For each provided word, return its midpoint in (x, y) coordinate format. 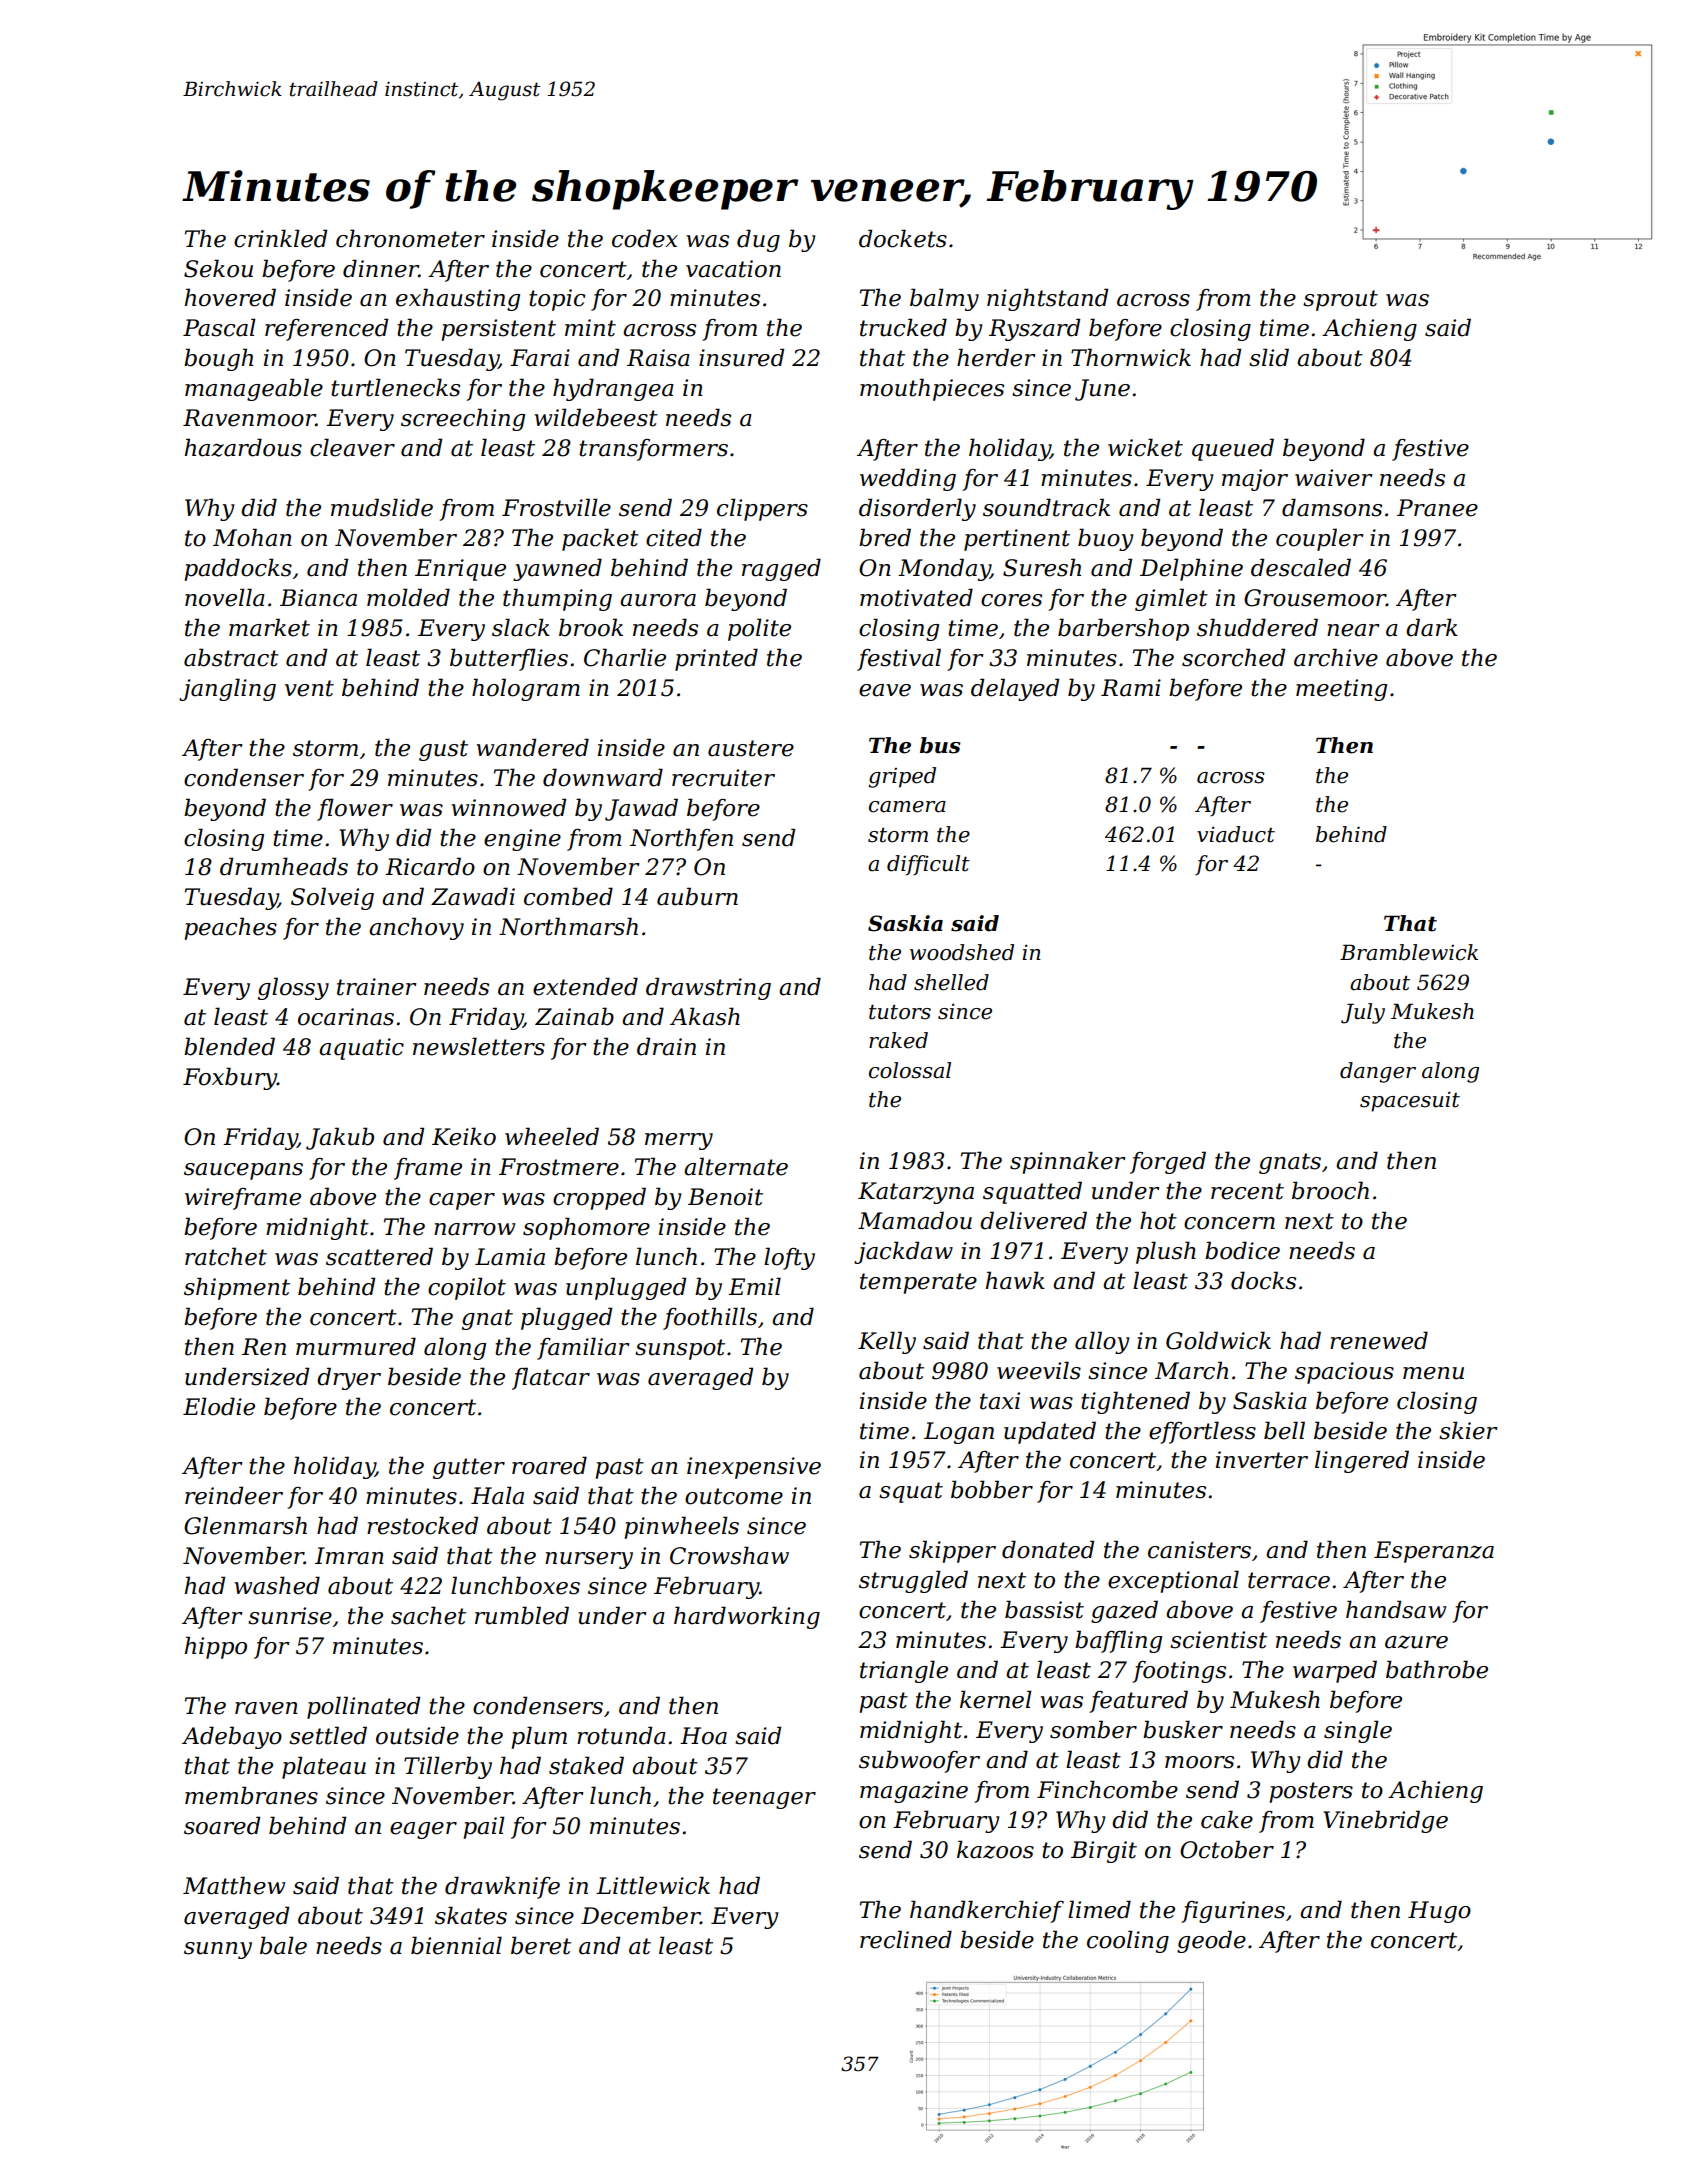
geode (1211, 1941)
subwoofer (919, 1761)
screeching (463, 419)
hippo (216, 1647)
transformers (653, 450)
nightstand (1047, 299)
